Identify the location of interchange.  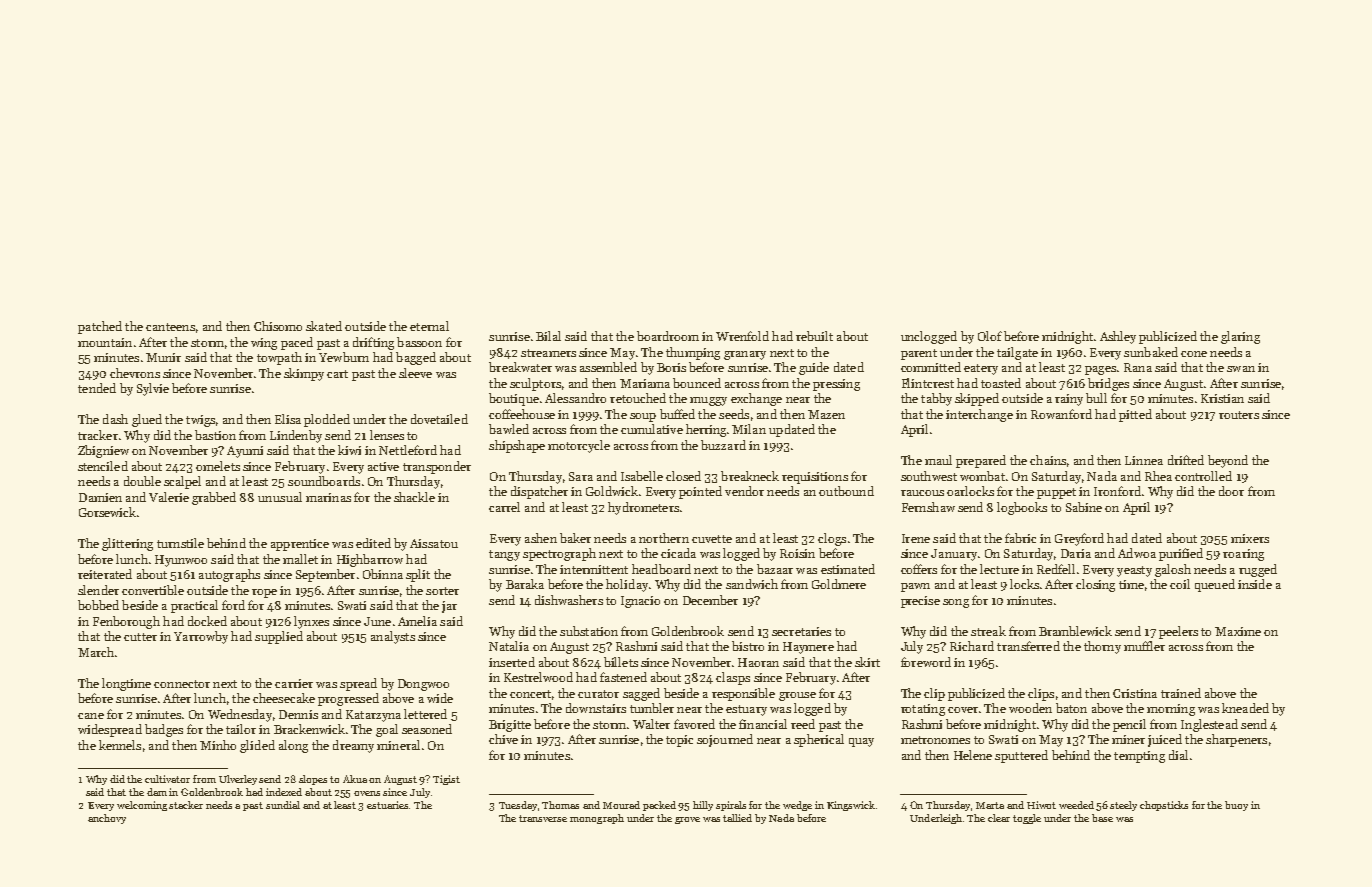
(979, 415).
